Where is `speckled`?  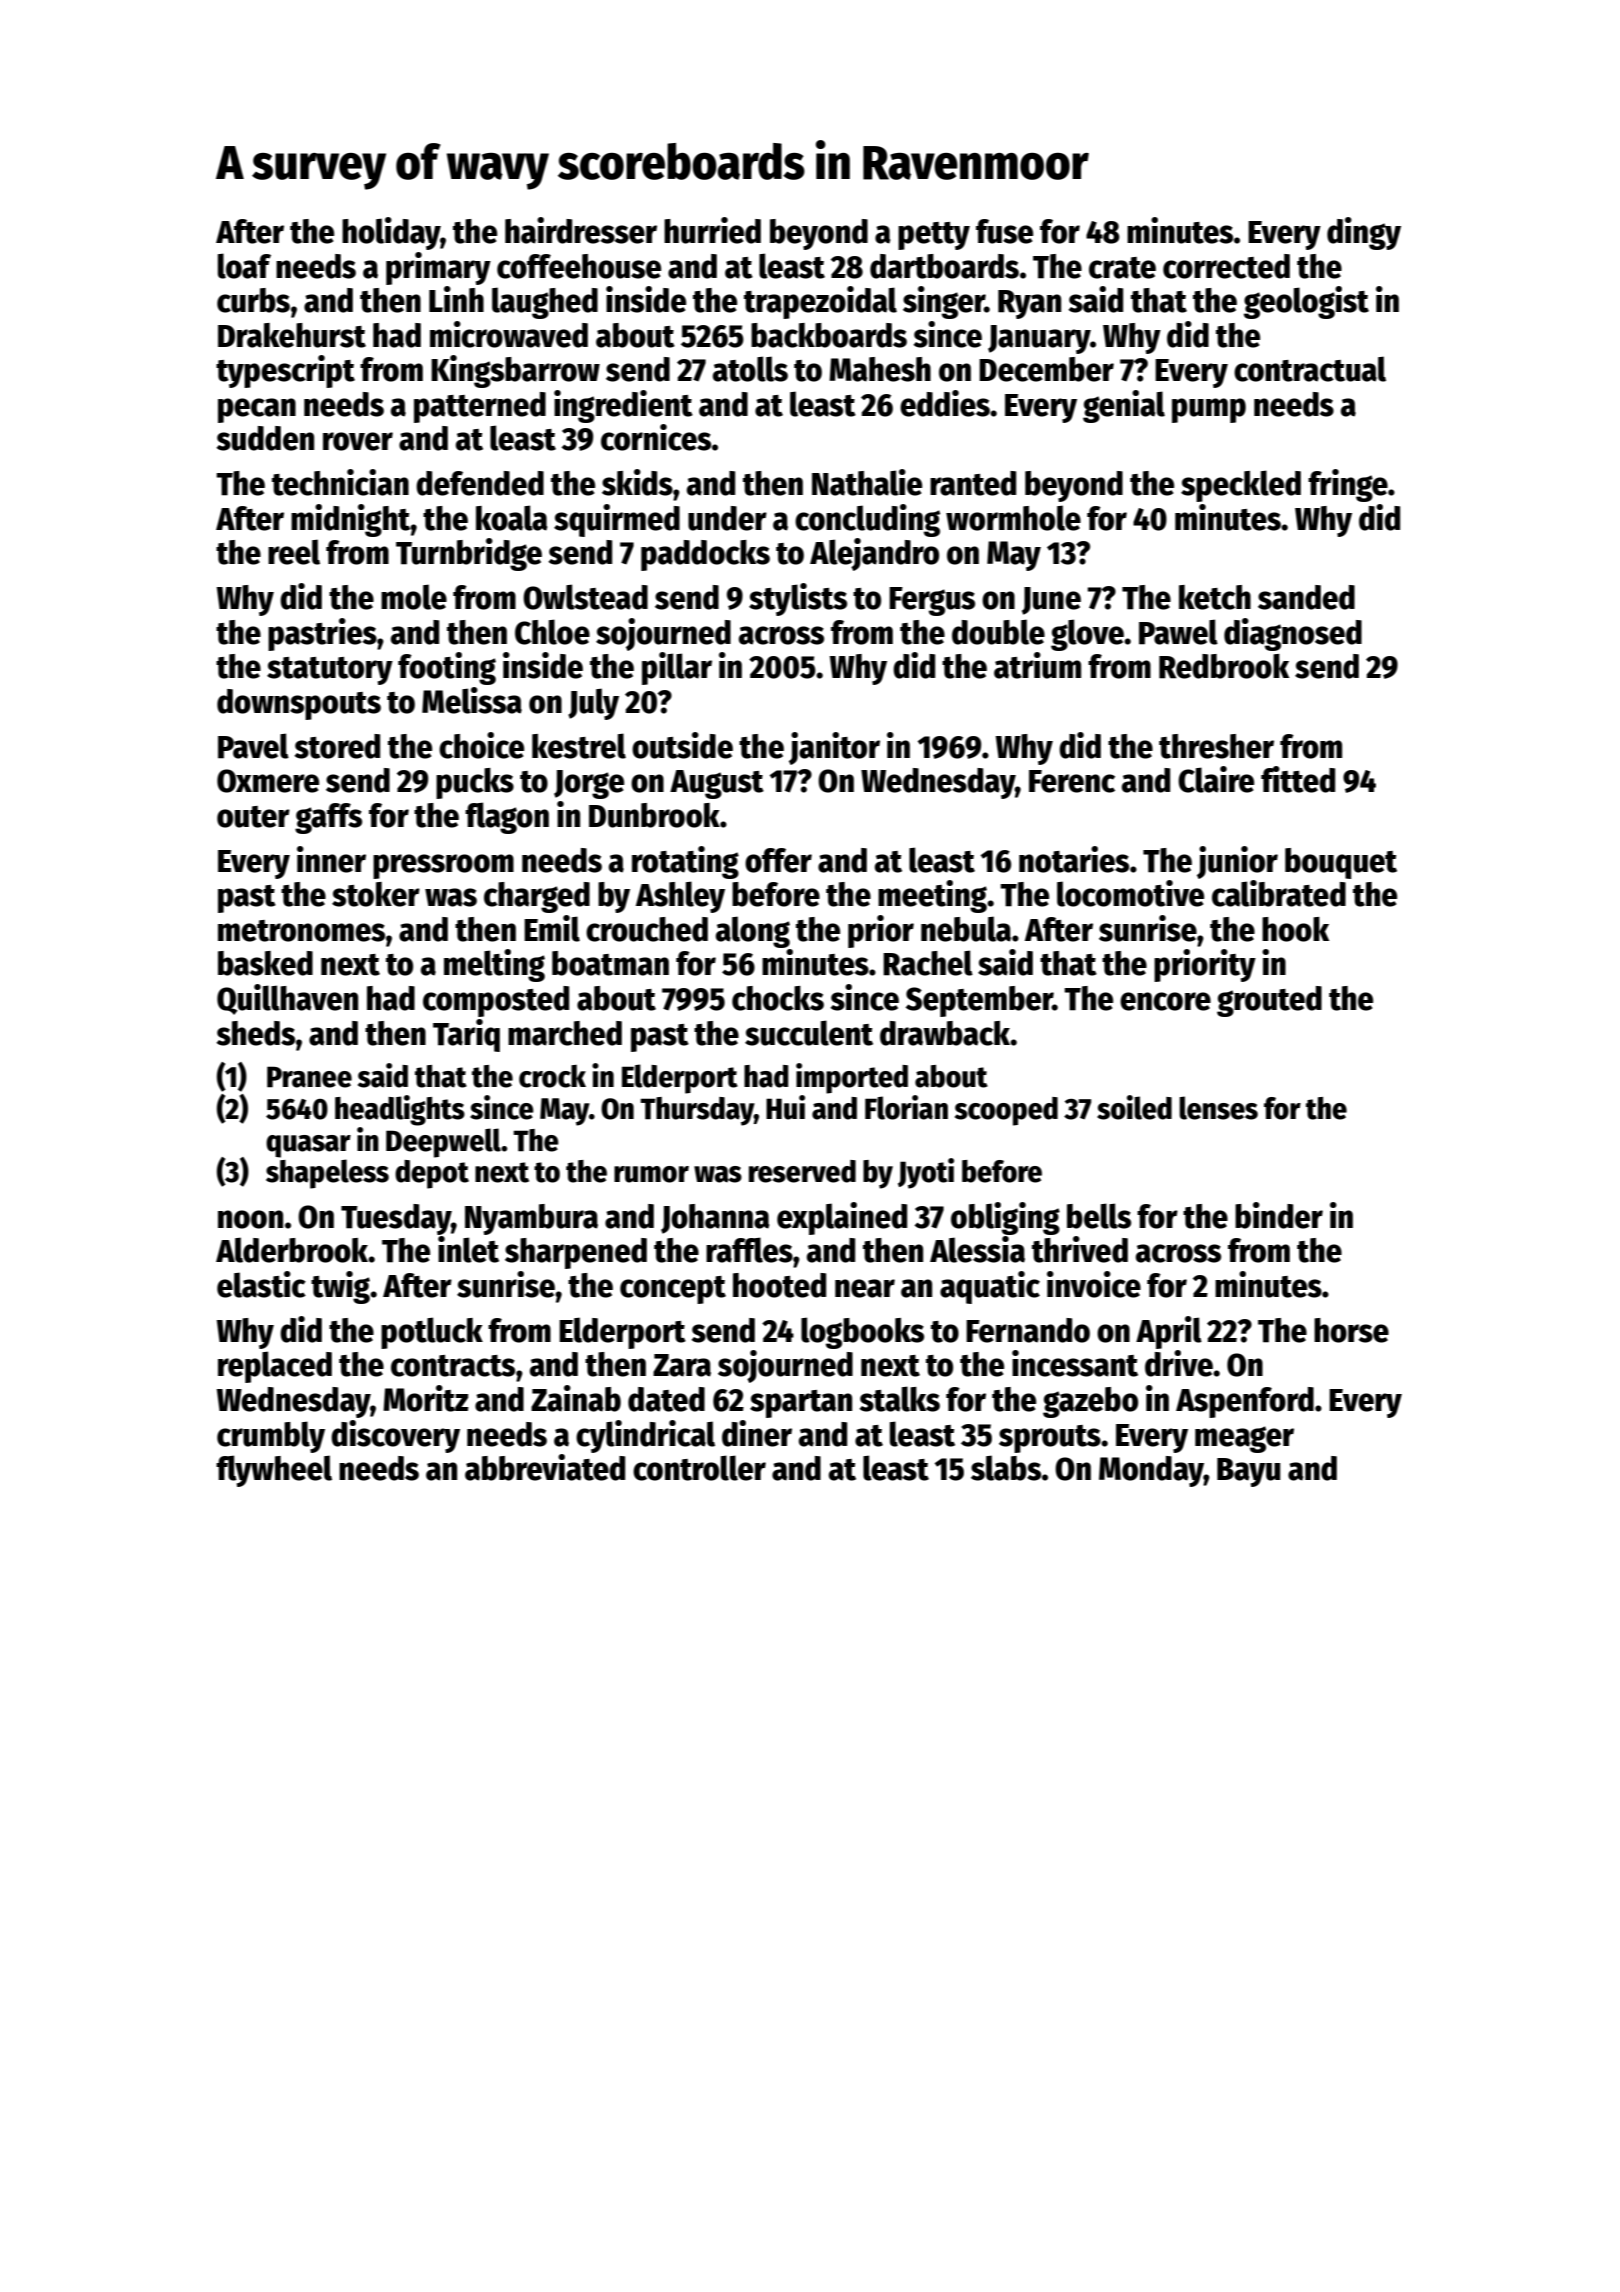 speckled is located at coordinates (1241, 486).
